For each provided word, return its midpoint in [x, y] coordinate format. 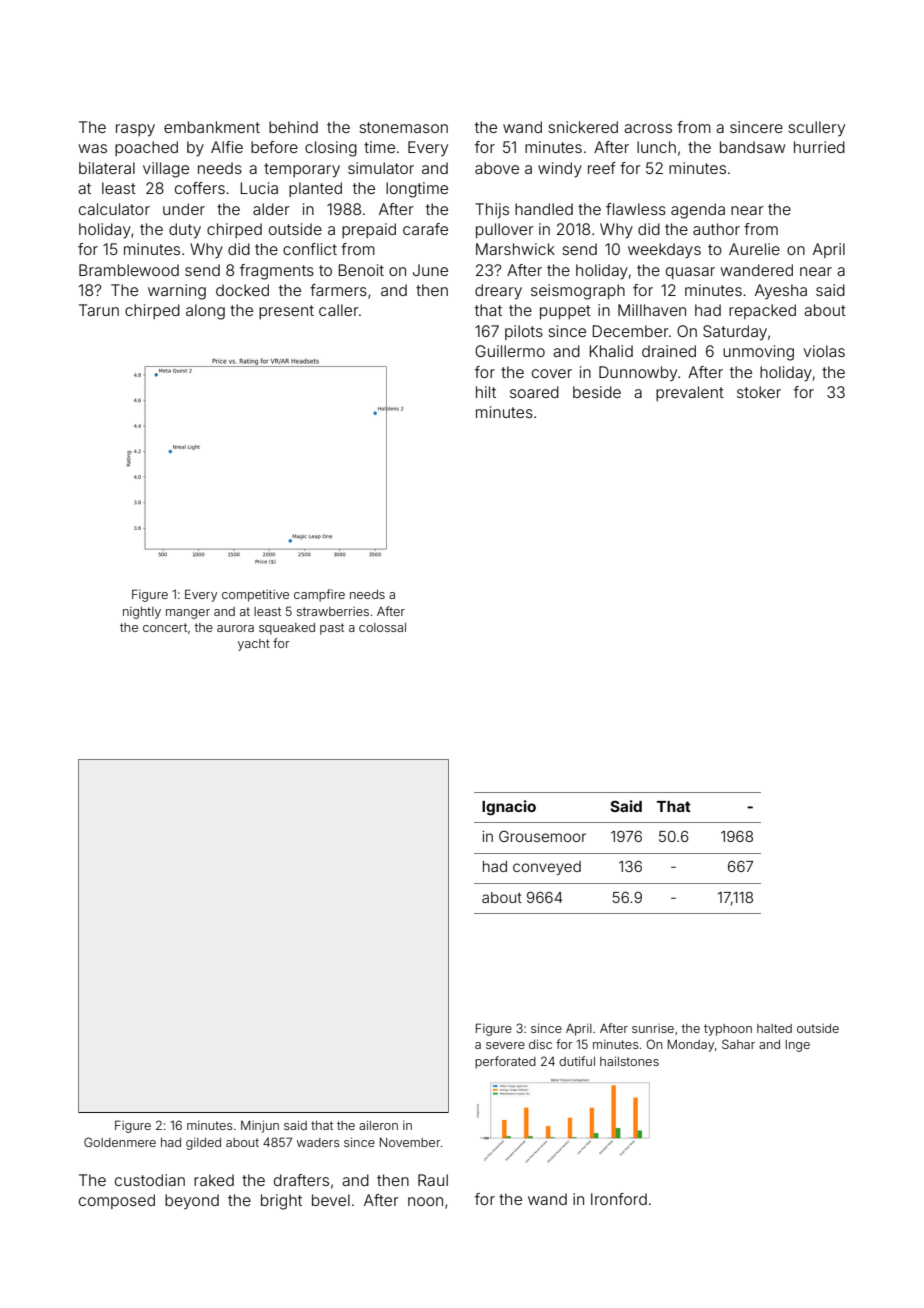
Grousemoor [542, 836]
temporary [302, 170]
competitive [255, 596]
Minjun [260, 1126]
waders [318, 1142]
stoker [759, 392]
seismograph [578, 292]
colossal [382, 627]
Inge [798, 1046]
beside [597, 392]
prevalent [690, 393]
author [716, 229]
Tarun [99, 310]
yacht [254, 645]
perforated [505, 1062]
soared [534, 392]
